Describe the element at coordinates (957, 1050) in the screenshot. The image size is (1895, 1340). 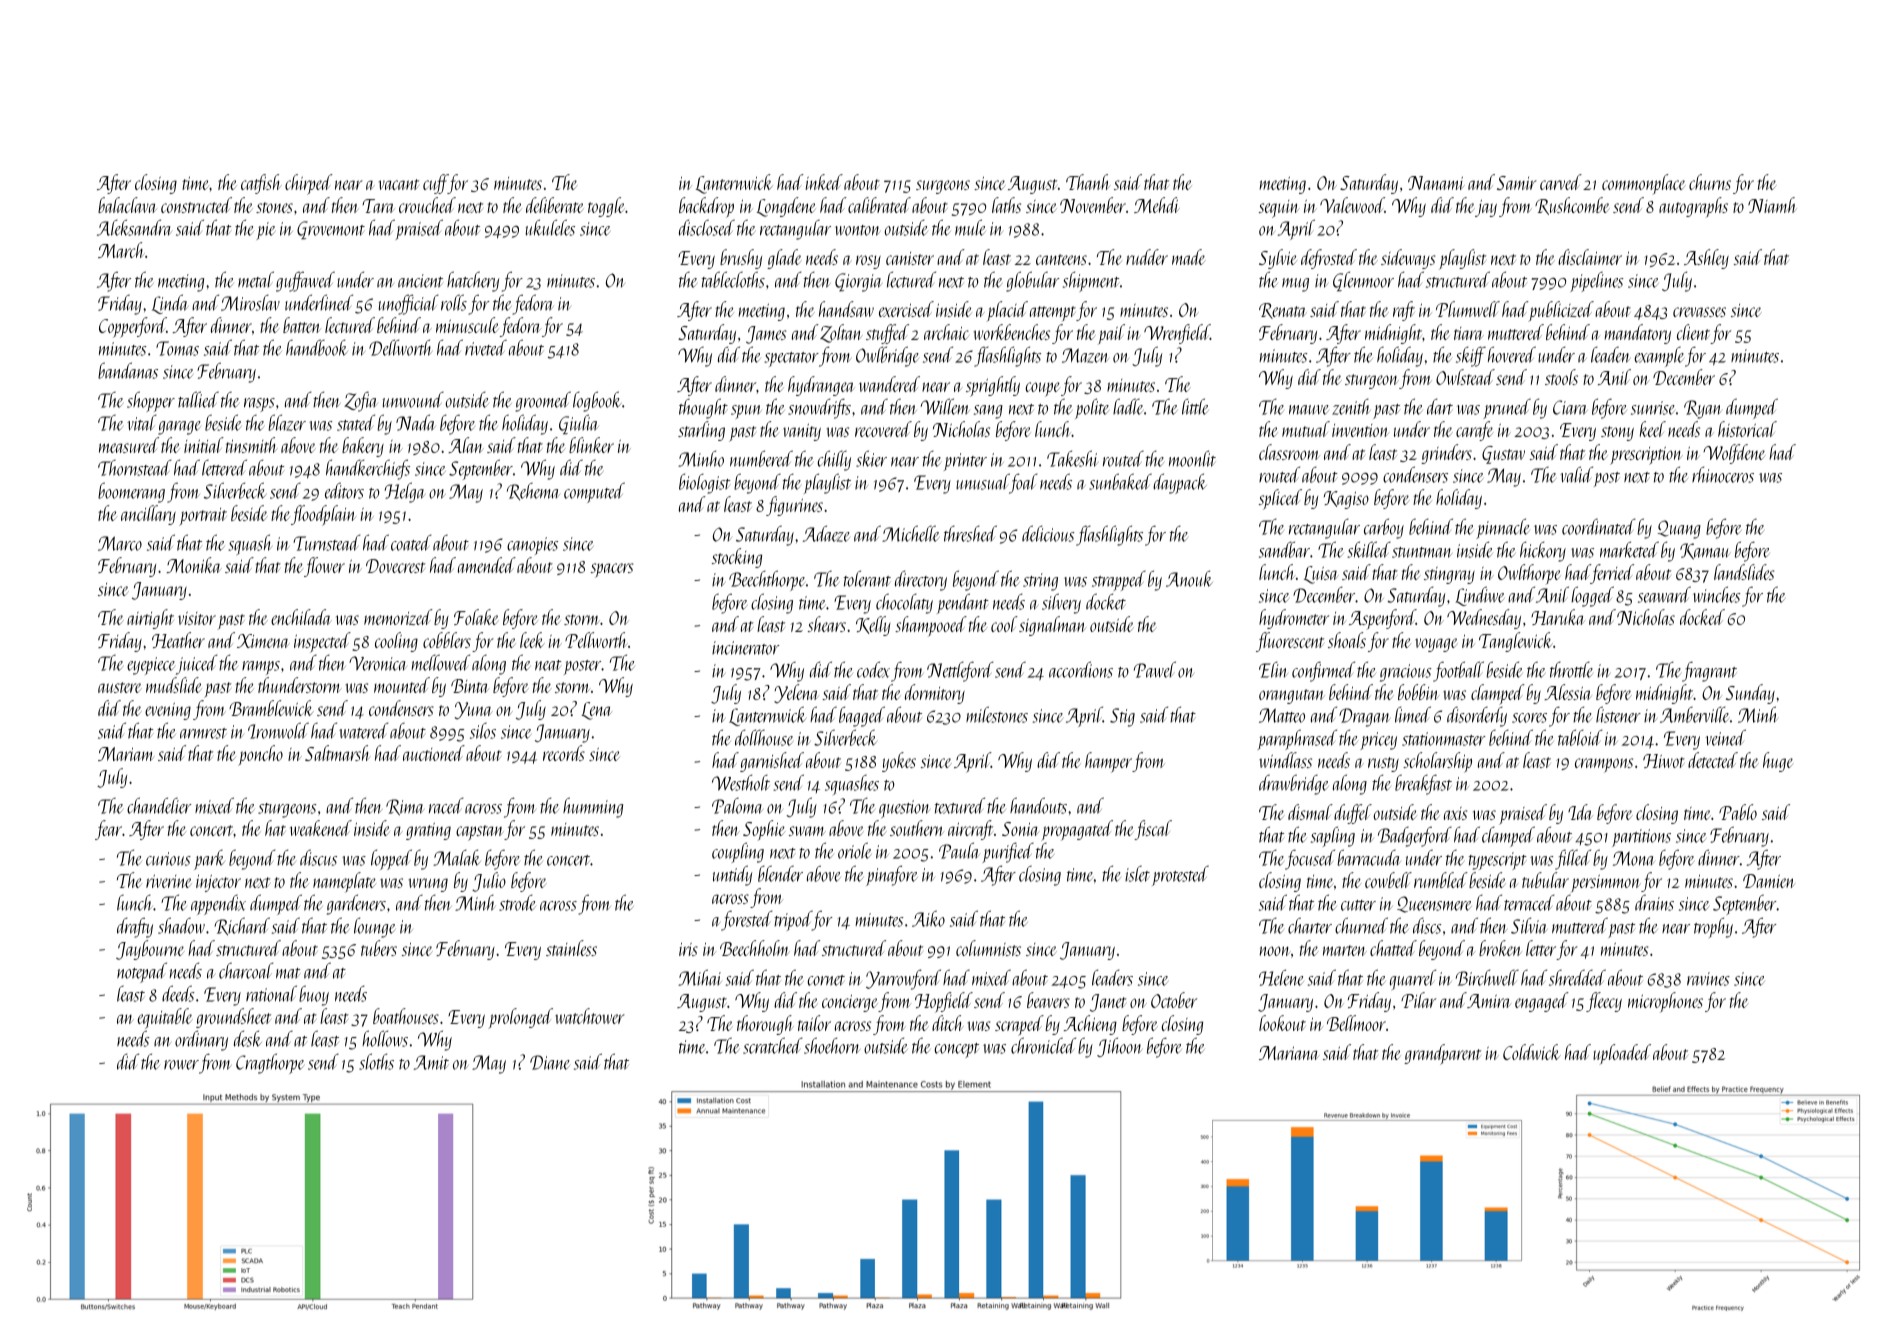
I see `concept` at that location.
